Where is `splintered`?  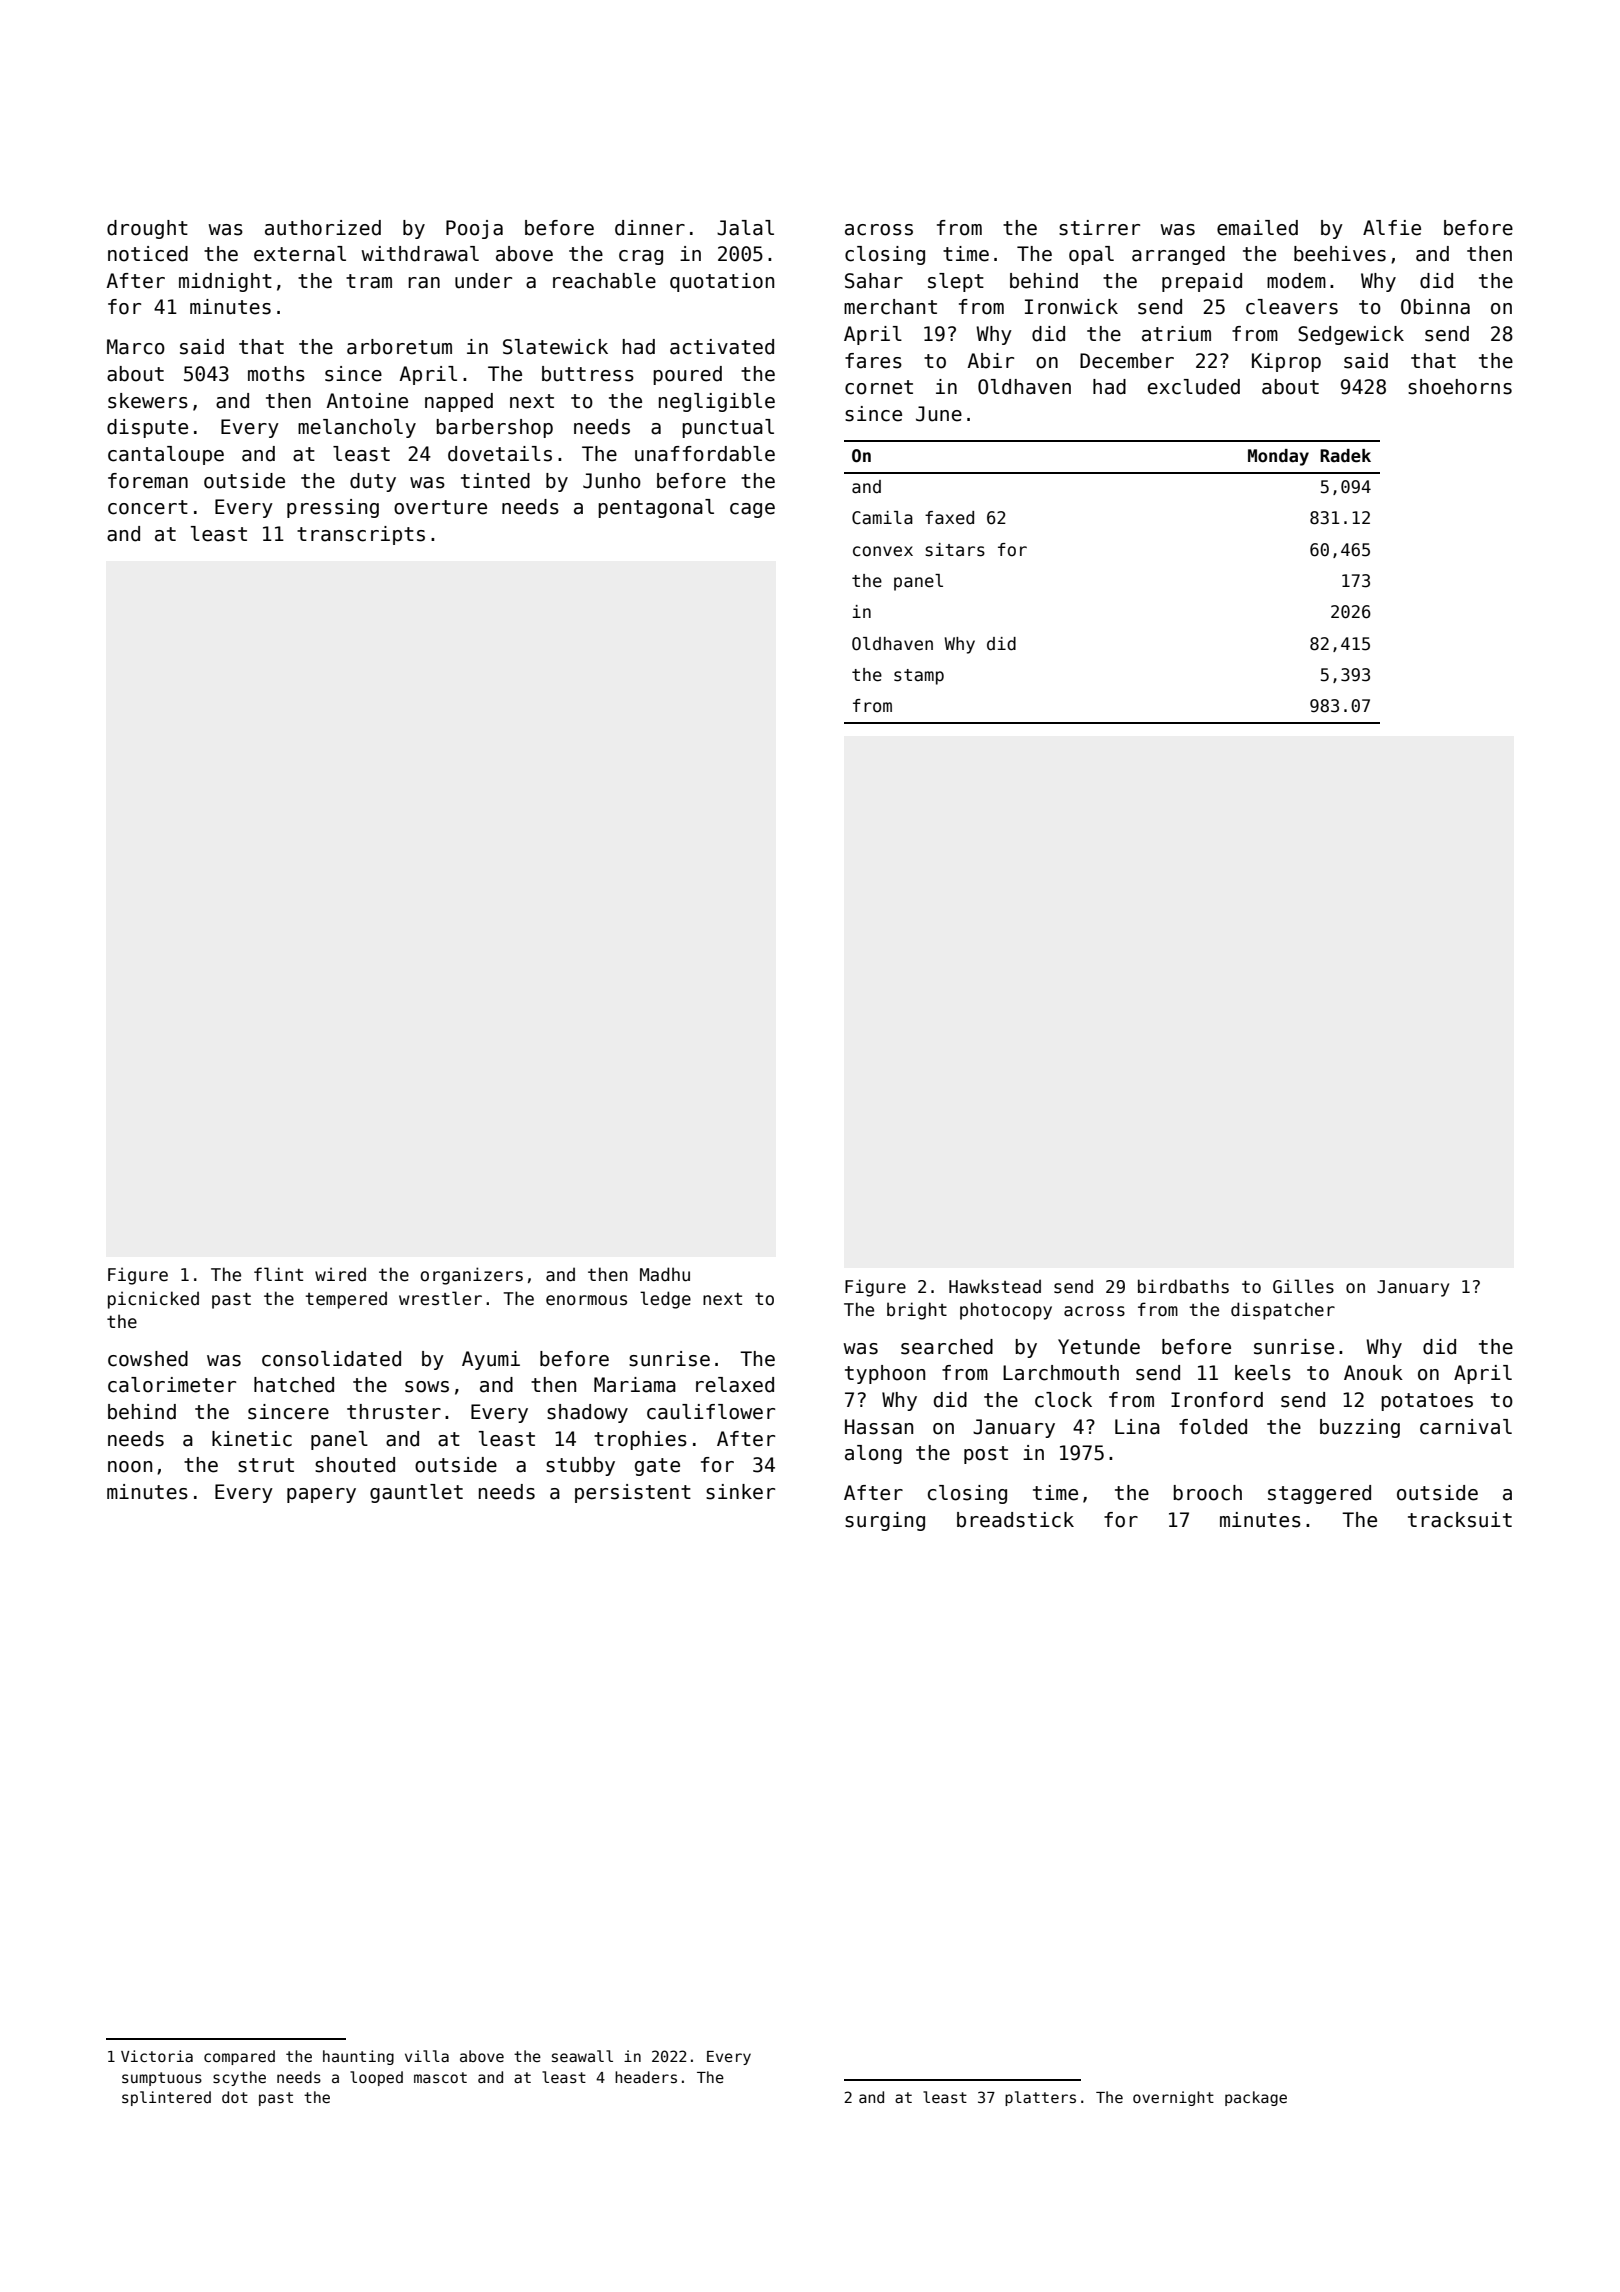
splintered is located at coordinates (166, 2098).
